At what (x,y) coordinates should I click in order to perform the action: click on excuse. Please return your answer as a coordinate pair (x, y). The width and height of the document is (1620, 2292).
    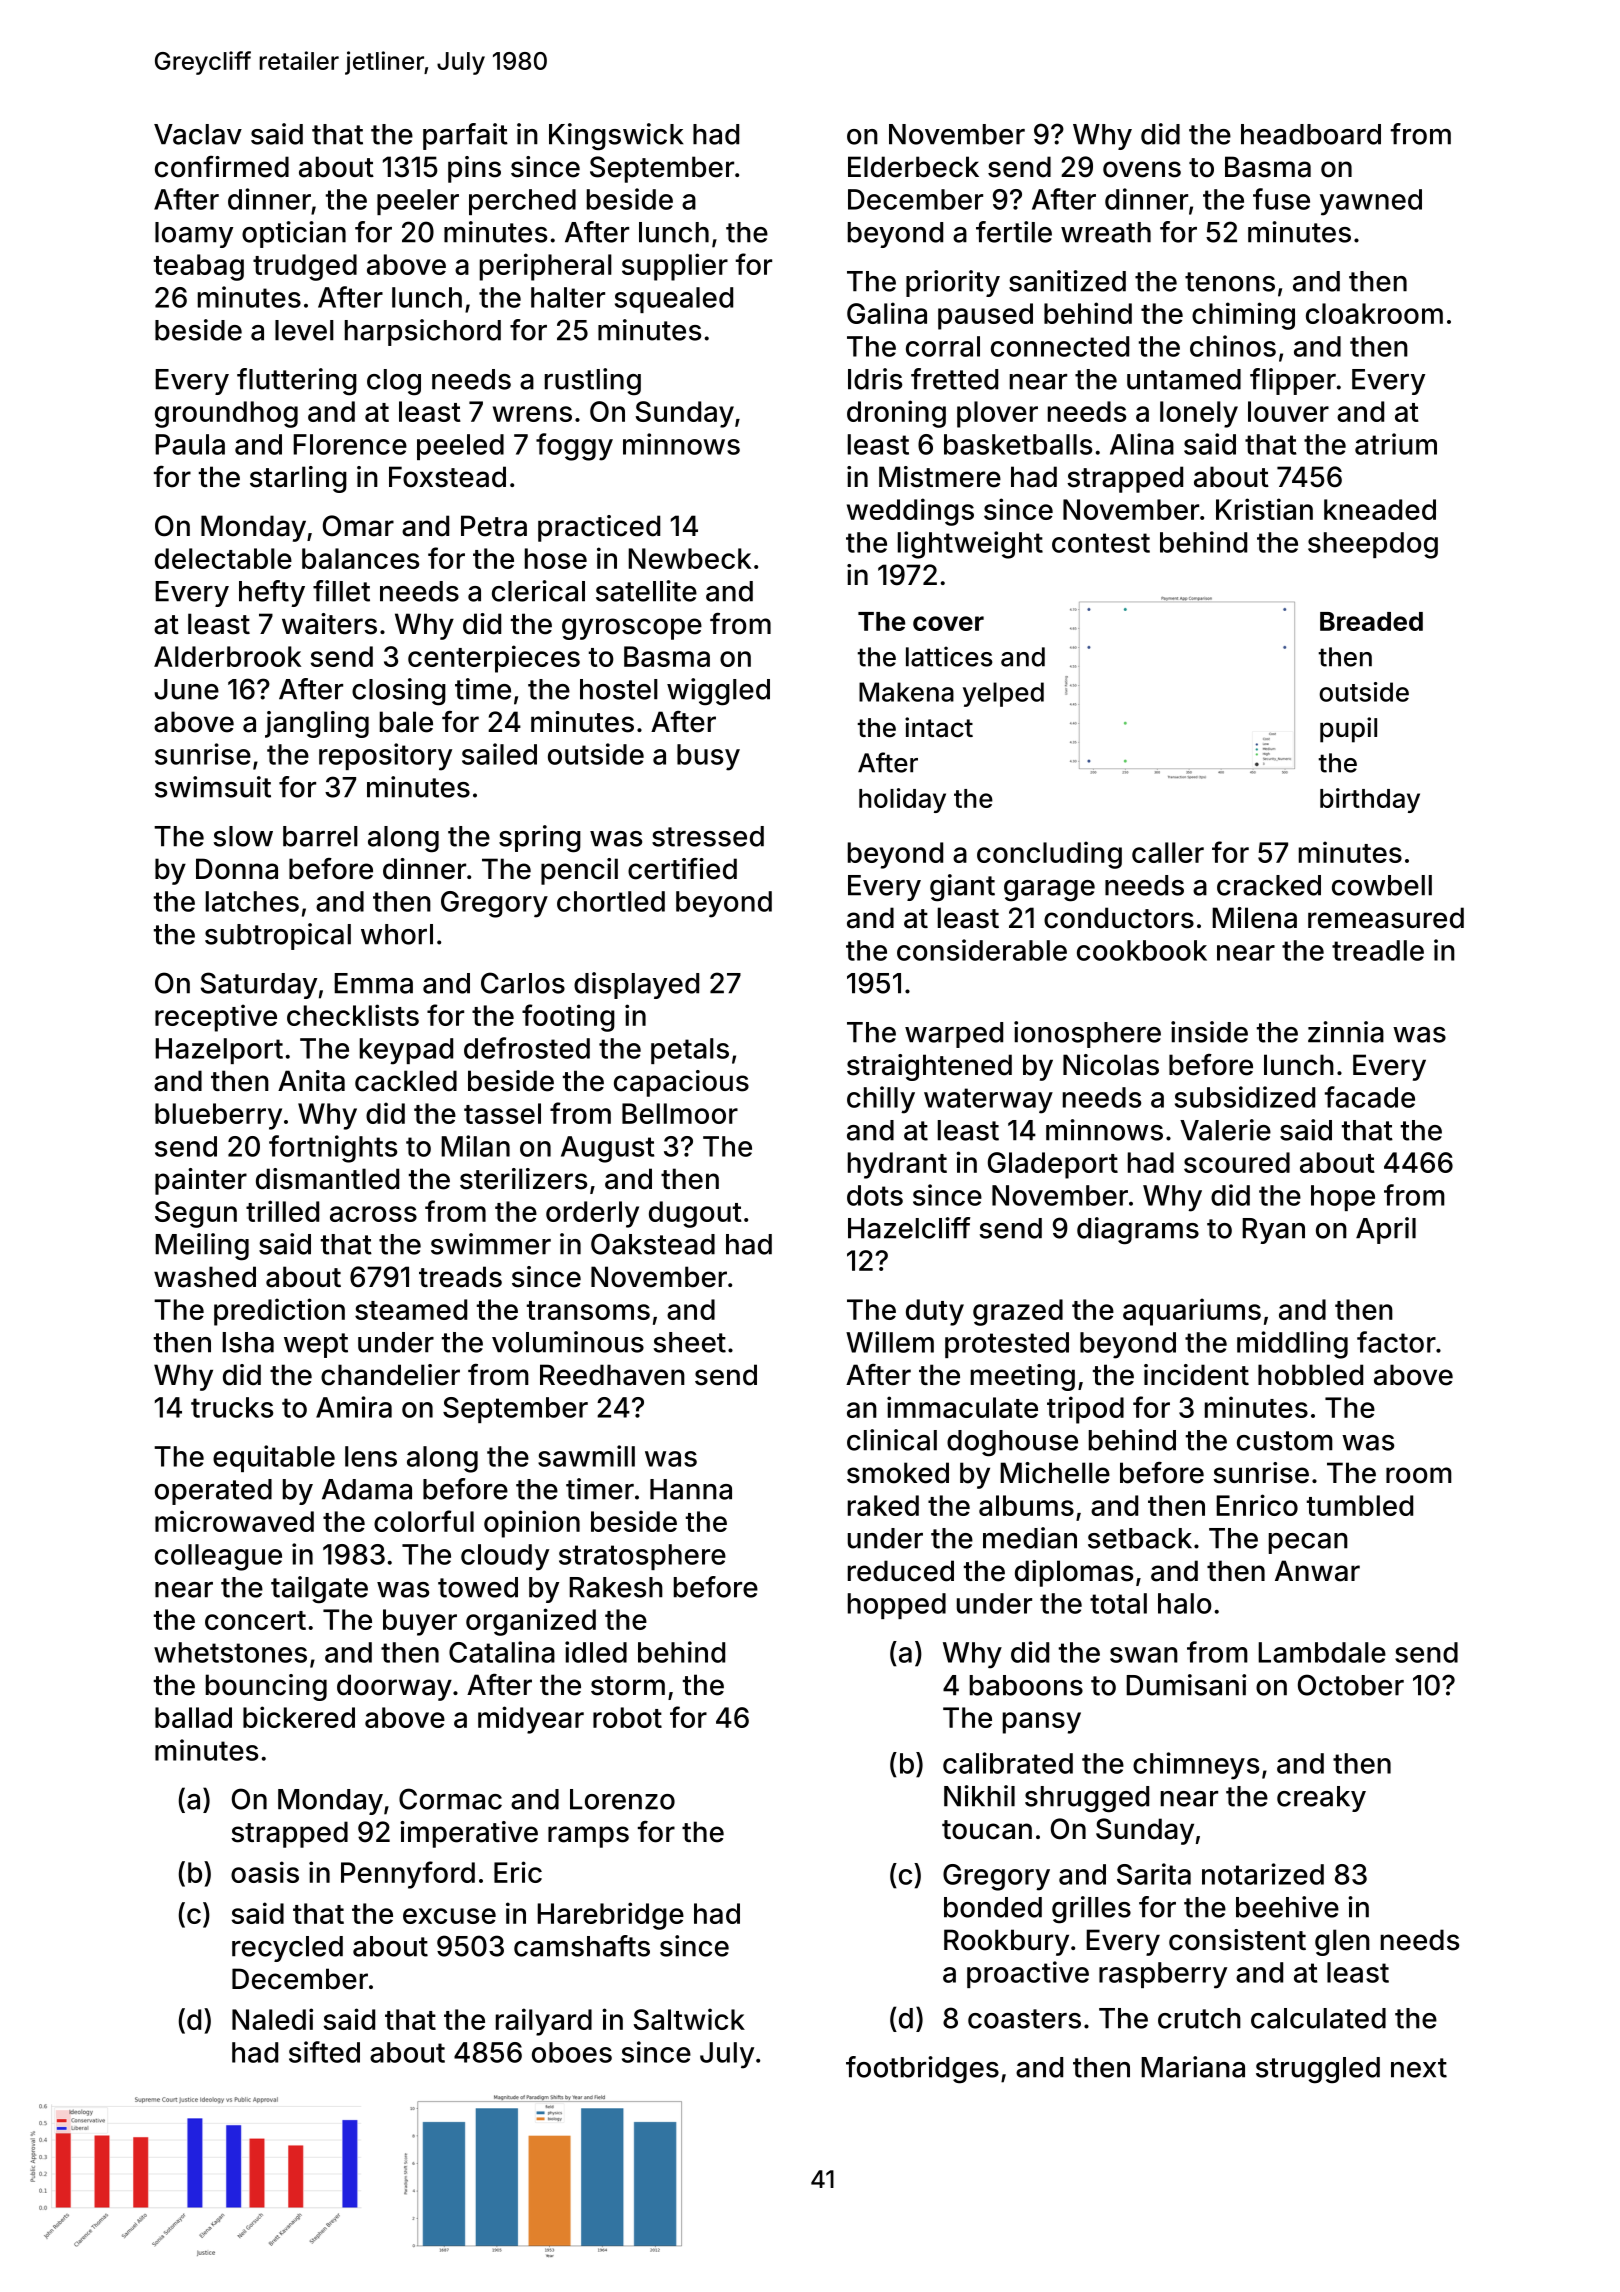
    Looking at the image, I should click on (449, 1916).
